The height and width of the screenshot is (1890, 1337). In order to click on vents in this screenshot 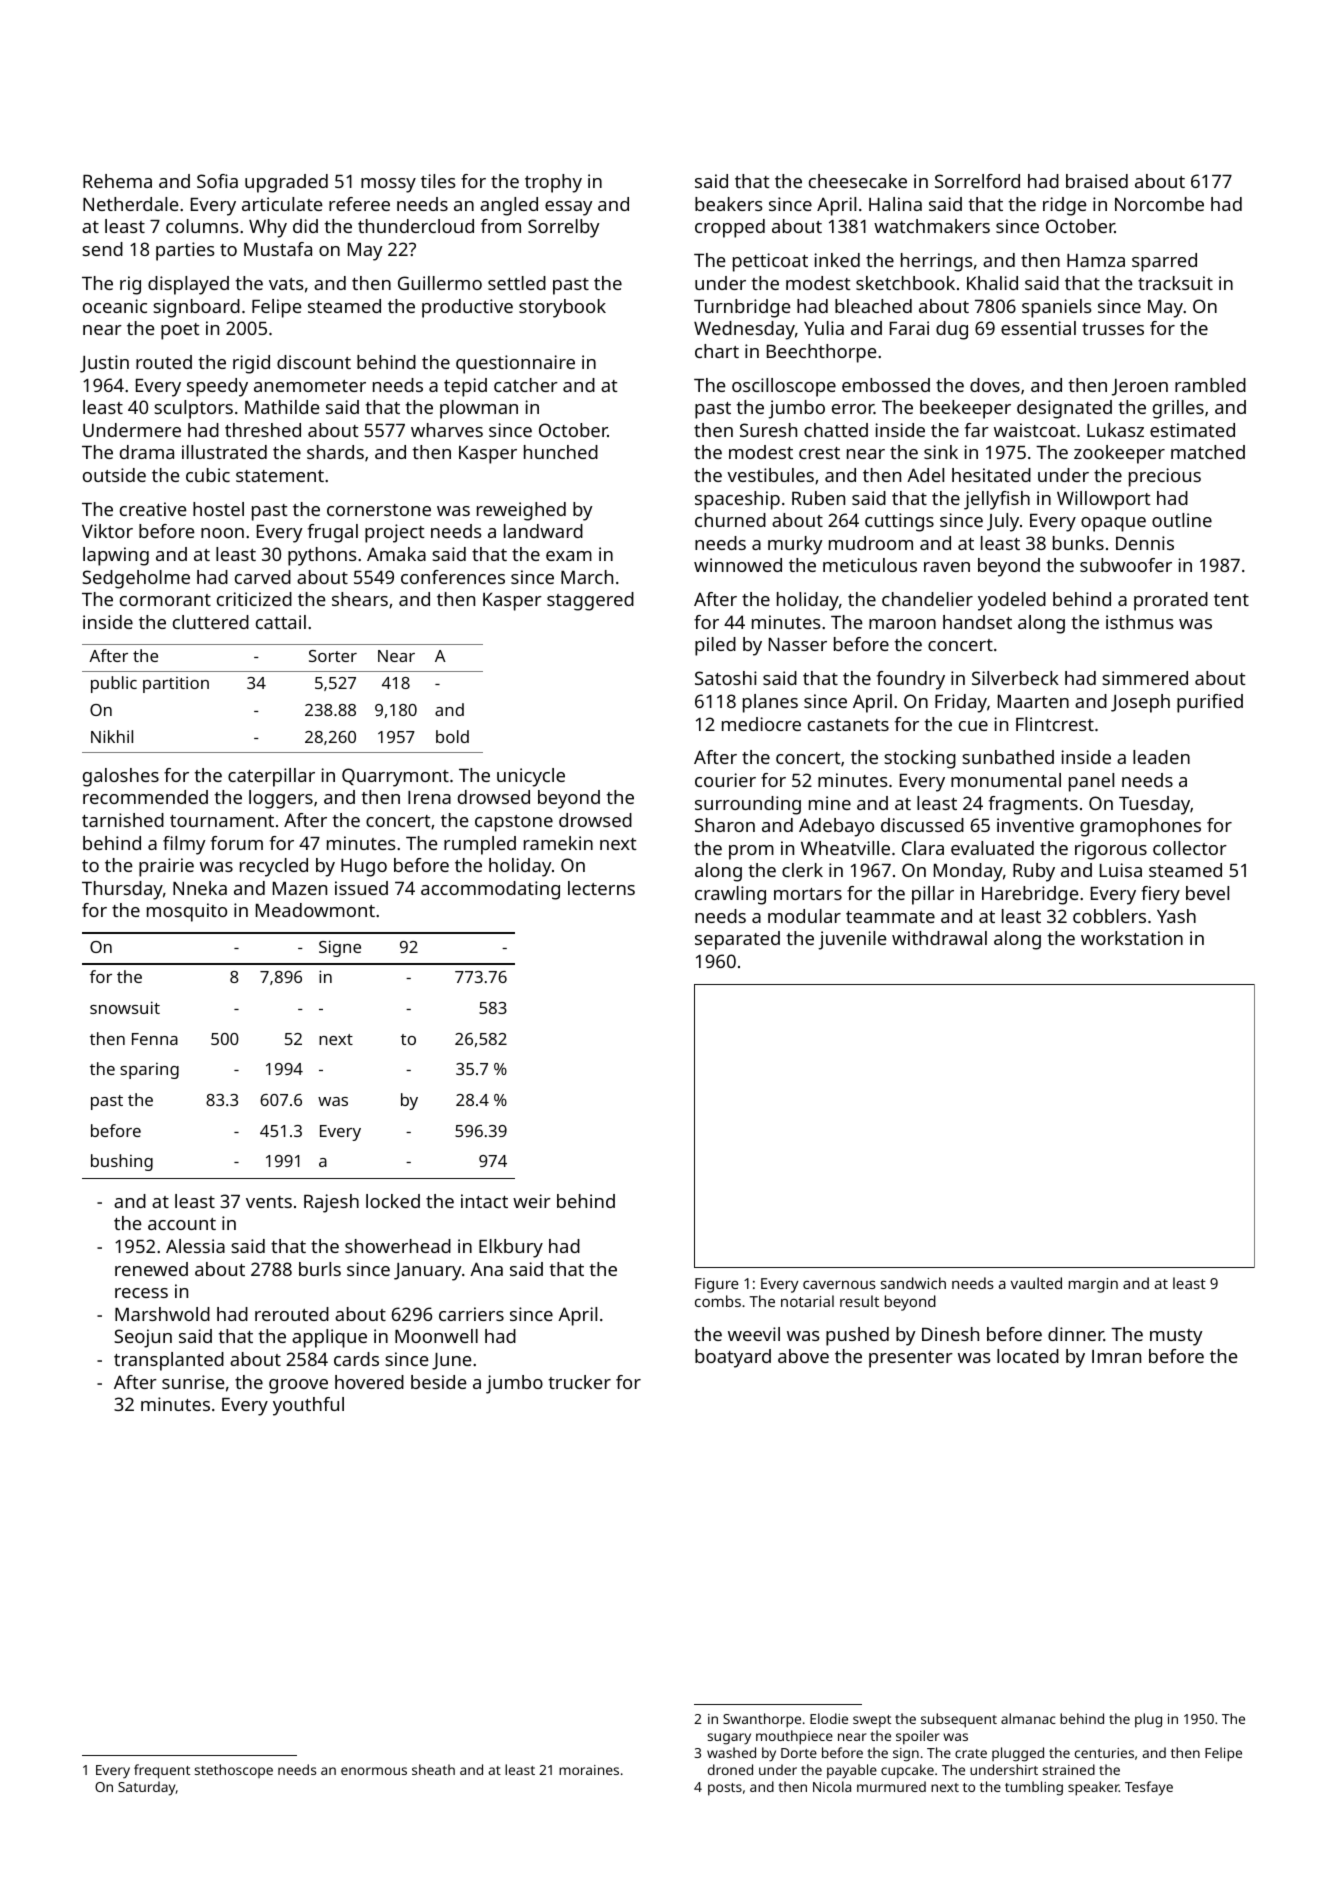, I will do `click(269, 1202)`.
